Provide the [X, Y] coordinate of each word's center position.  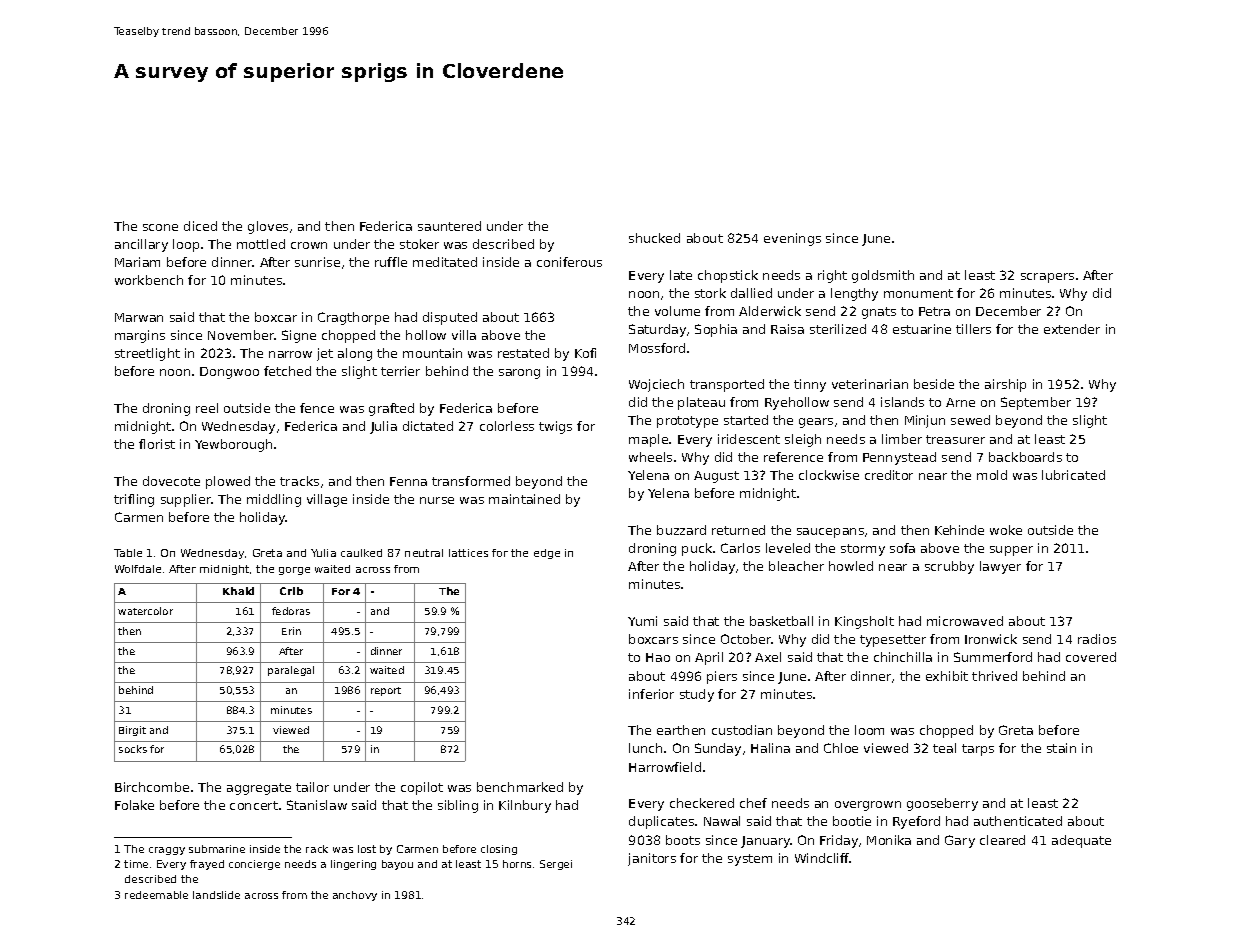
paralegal [291, 671]
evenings [792, 239]
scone [160, 227]
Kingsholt [864, 622]
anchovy [355, 896]
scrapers [1047, 278]
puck [697, 549]
